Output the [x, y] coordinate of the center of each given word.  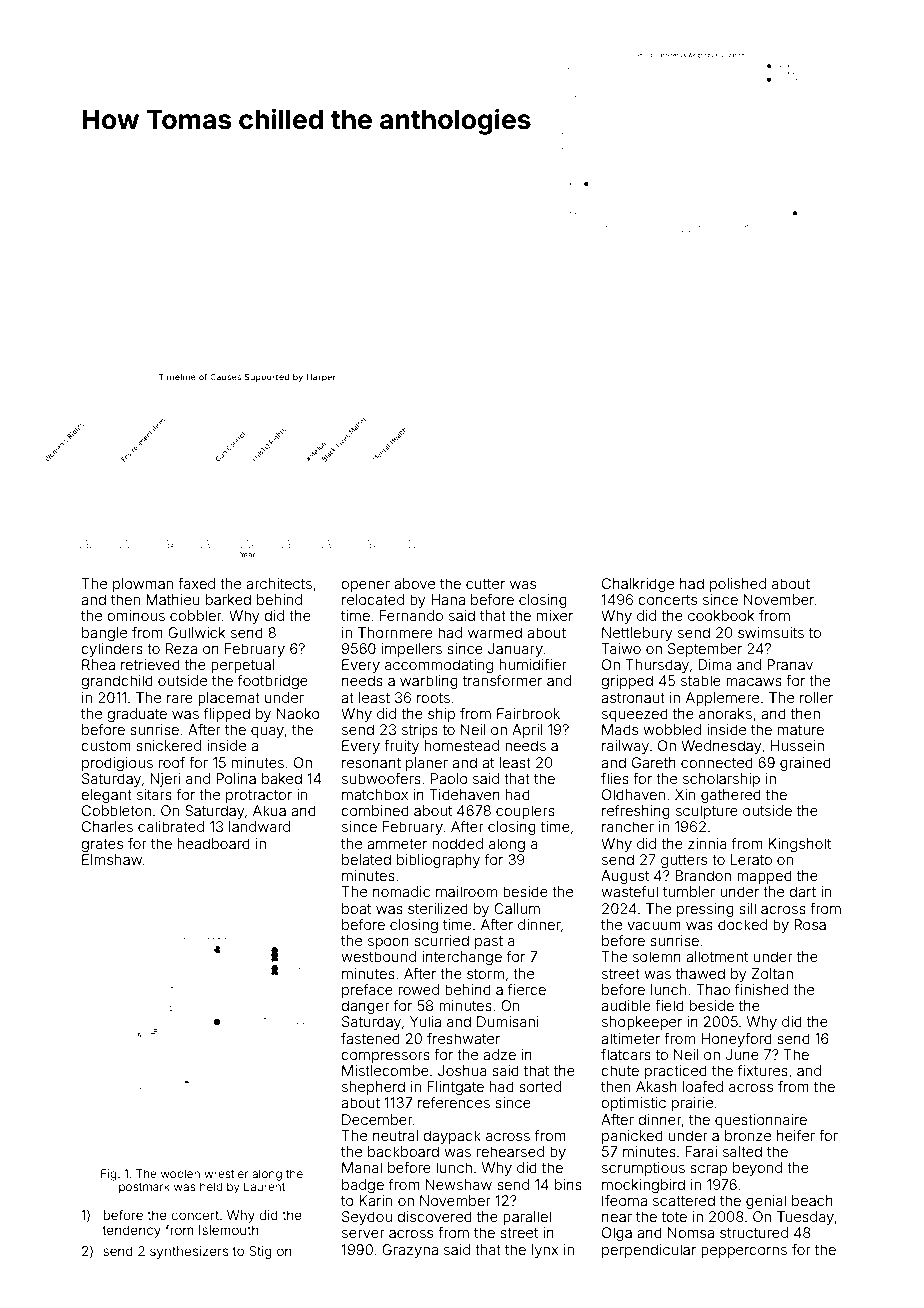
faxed [196, 583]
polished [738, 585]
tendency [132, 1231]
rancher [628, 826]
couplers [525, 812]
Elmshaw [112, 859]
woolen [180, 1173]
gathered [731, 796]
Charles [107, 826]
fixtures [763, 1070]
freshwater [463, 1038]
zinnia [707, 843]
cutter [485, 584]
